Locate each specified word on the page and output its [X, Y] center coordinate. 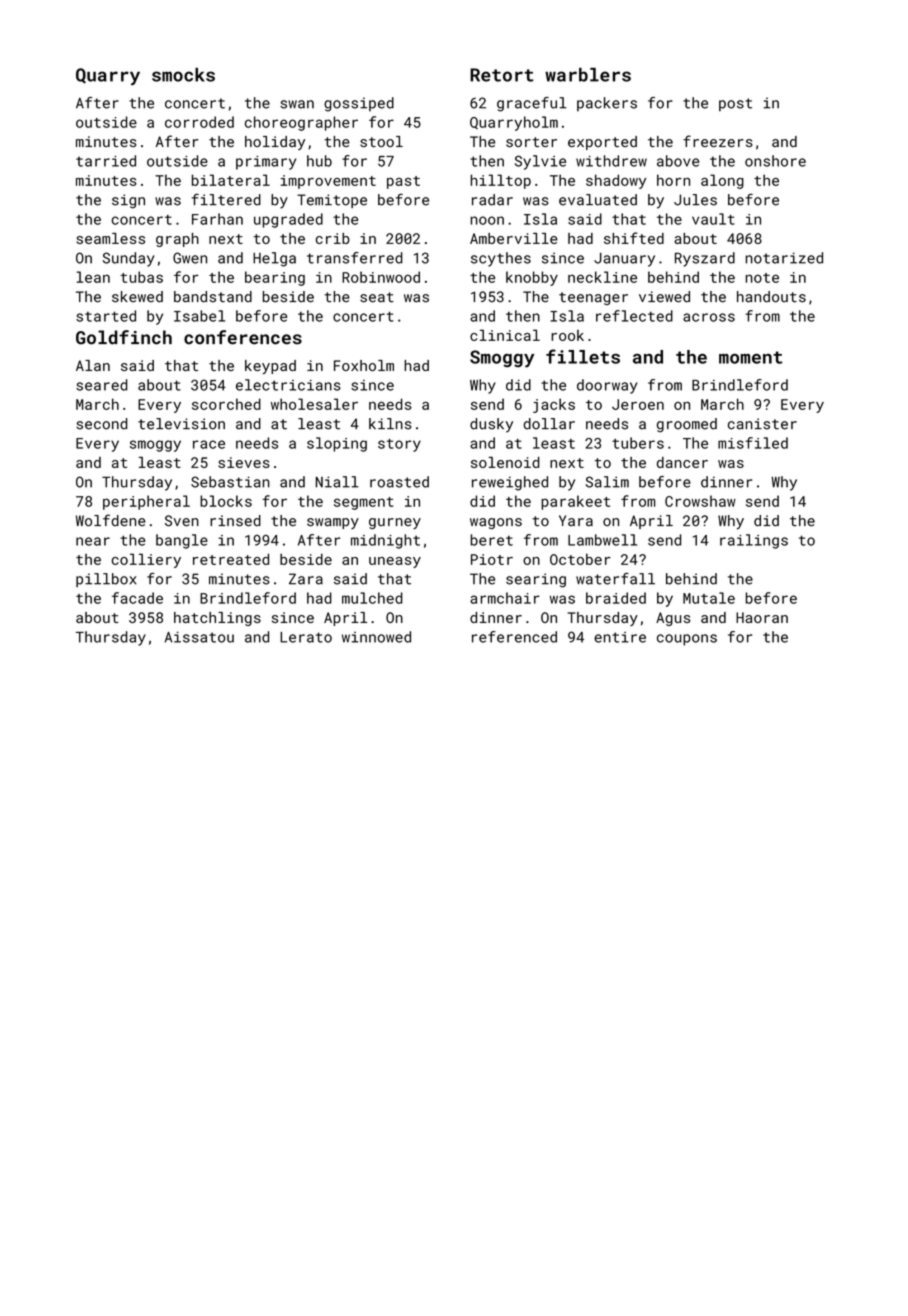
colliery [146, 560]
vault [713, 219]
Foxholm [364, 365]
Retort [502, 75]
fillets [583, 356]
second [101, 424]
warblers [588, 75]
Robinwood [381, 277]
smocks [183, 75]
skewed [137, 297]
